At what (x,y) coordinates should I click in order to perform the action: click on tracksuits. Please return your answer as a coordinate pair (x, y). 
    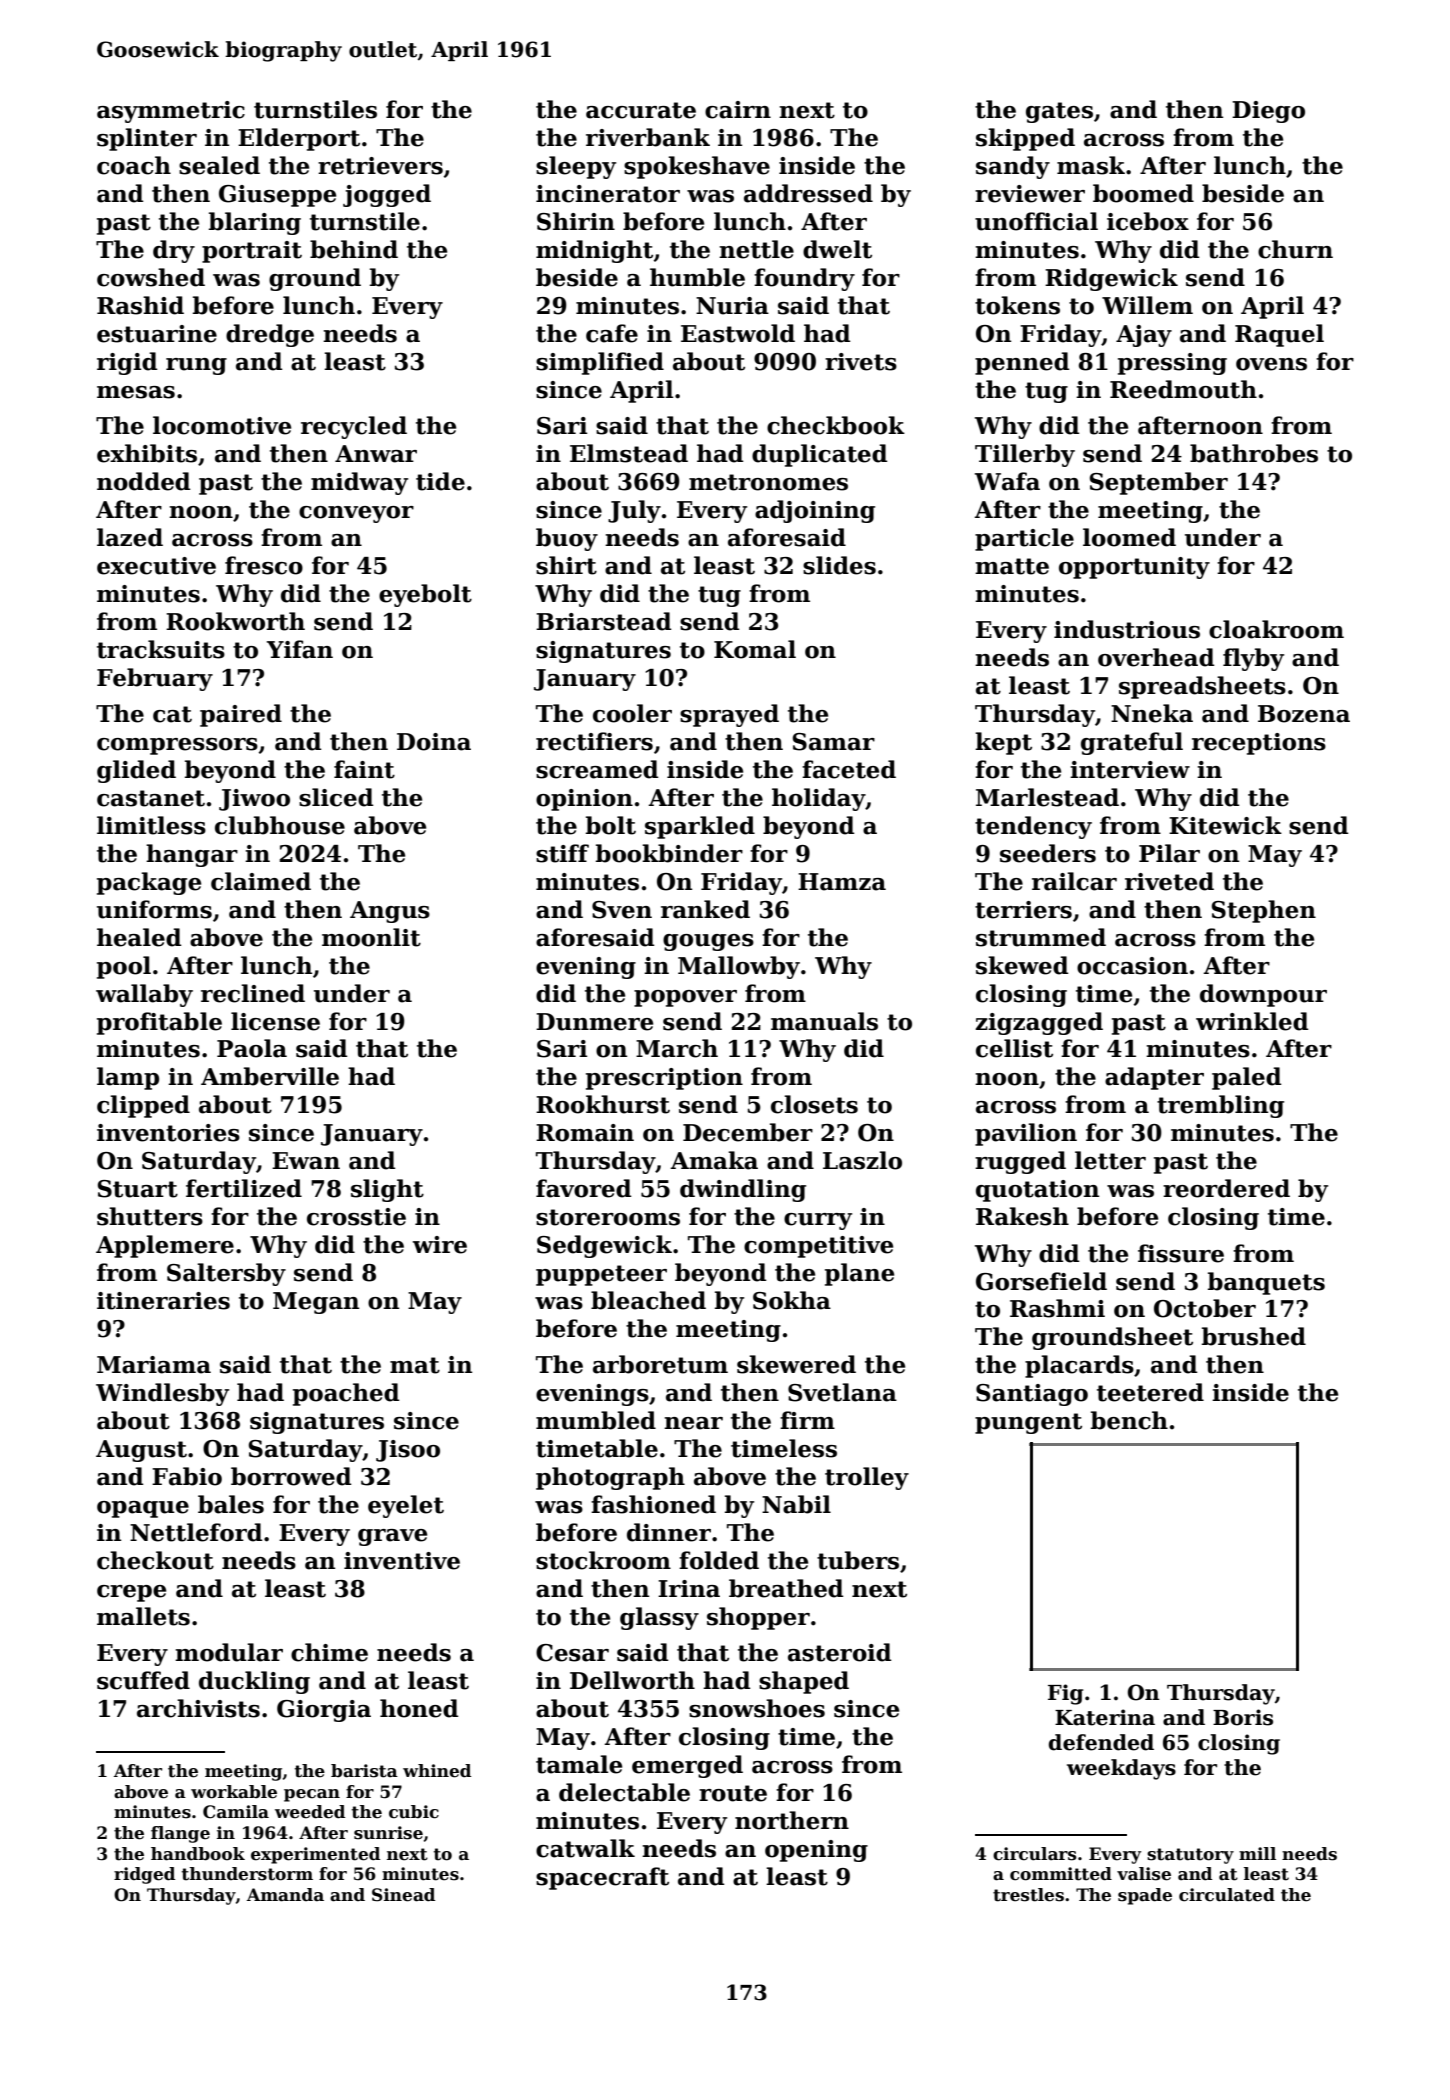
    Looking at the image, I should click on (161, 649).
